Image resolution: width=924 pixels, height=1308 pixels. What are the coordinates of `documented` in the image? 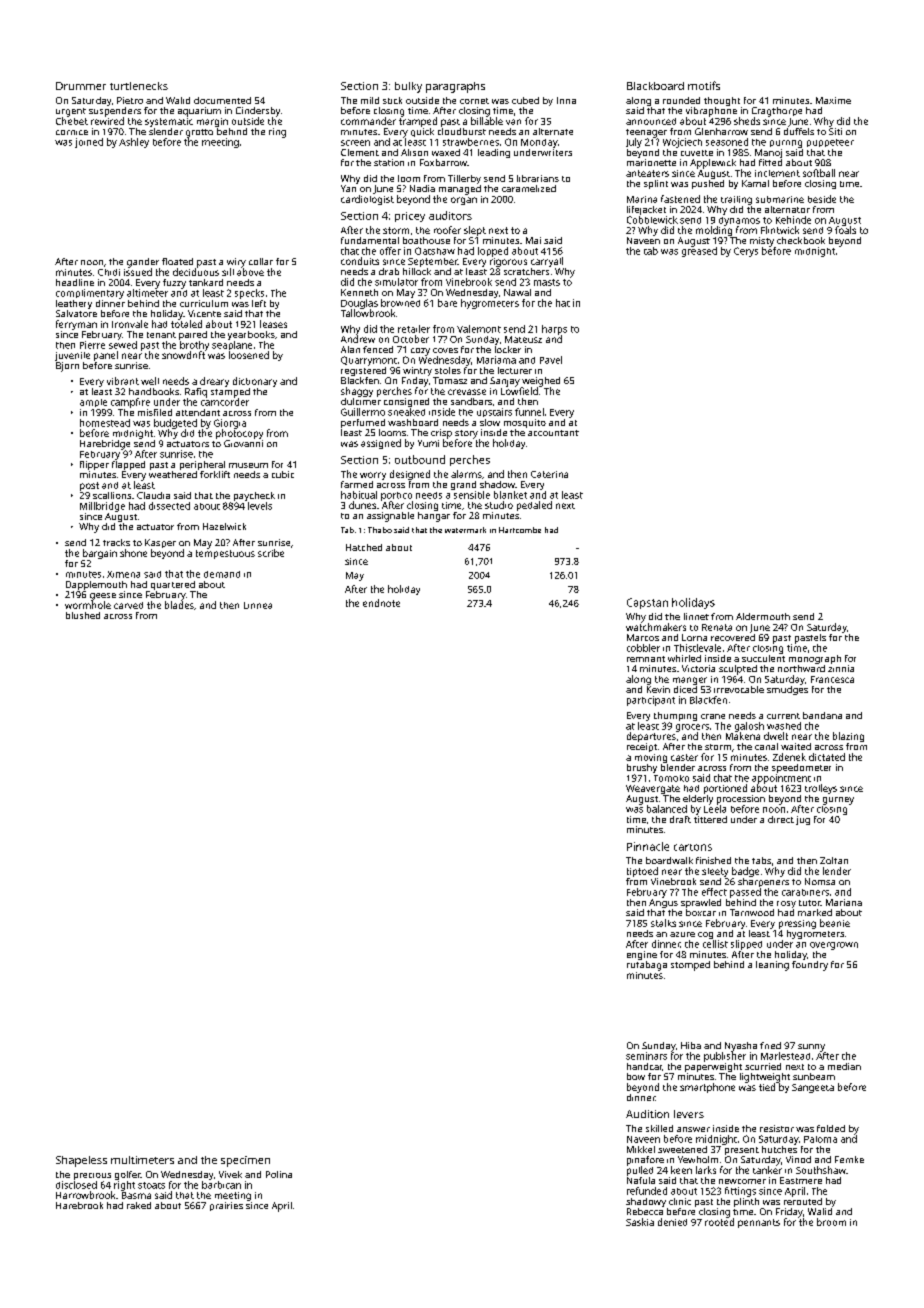 It's located at (222, 100).
